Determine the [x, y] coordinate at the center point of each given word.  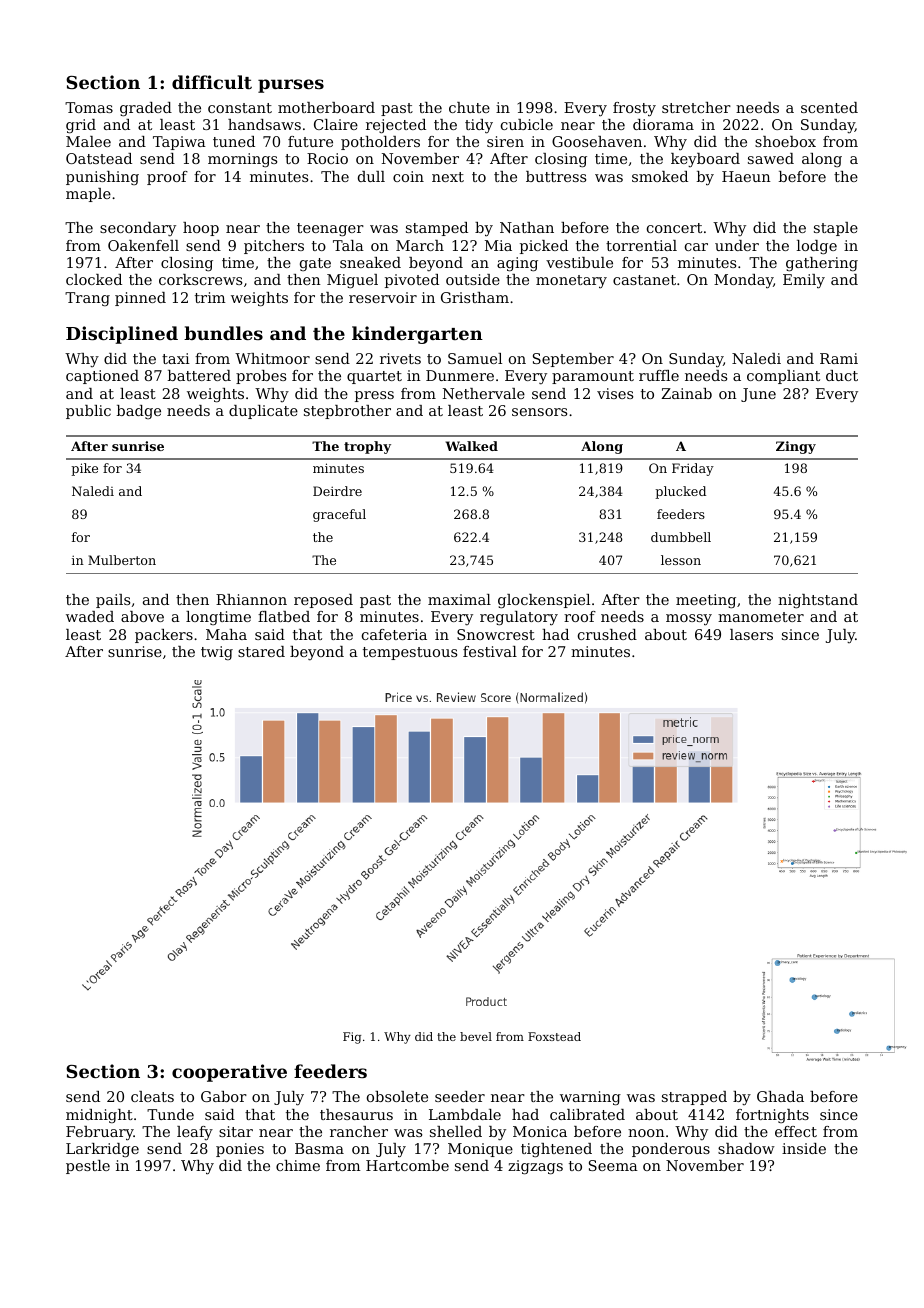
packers [164, 636]
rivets [400, 358]
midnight [99, 1116]
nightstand [818, 601]
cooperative [229, 1073]
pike [84, 469]
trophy [367, 447]
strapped [694, 1098]
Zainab [686, 393]
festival [490, 651]
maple [88, 195]
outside [473, 279]
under [737, 245]
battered [199, 375]
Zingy [796, 447]
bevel [476, 1036]
